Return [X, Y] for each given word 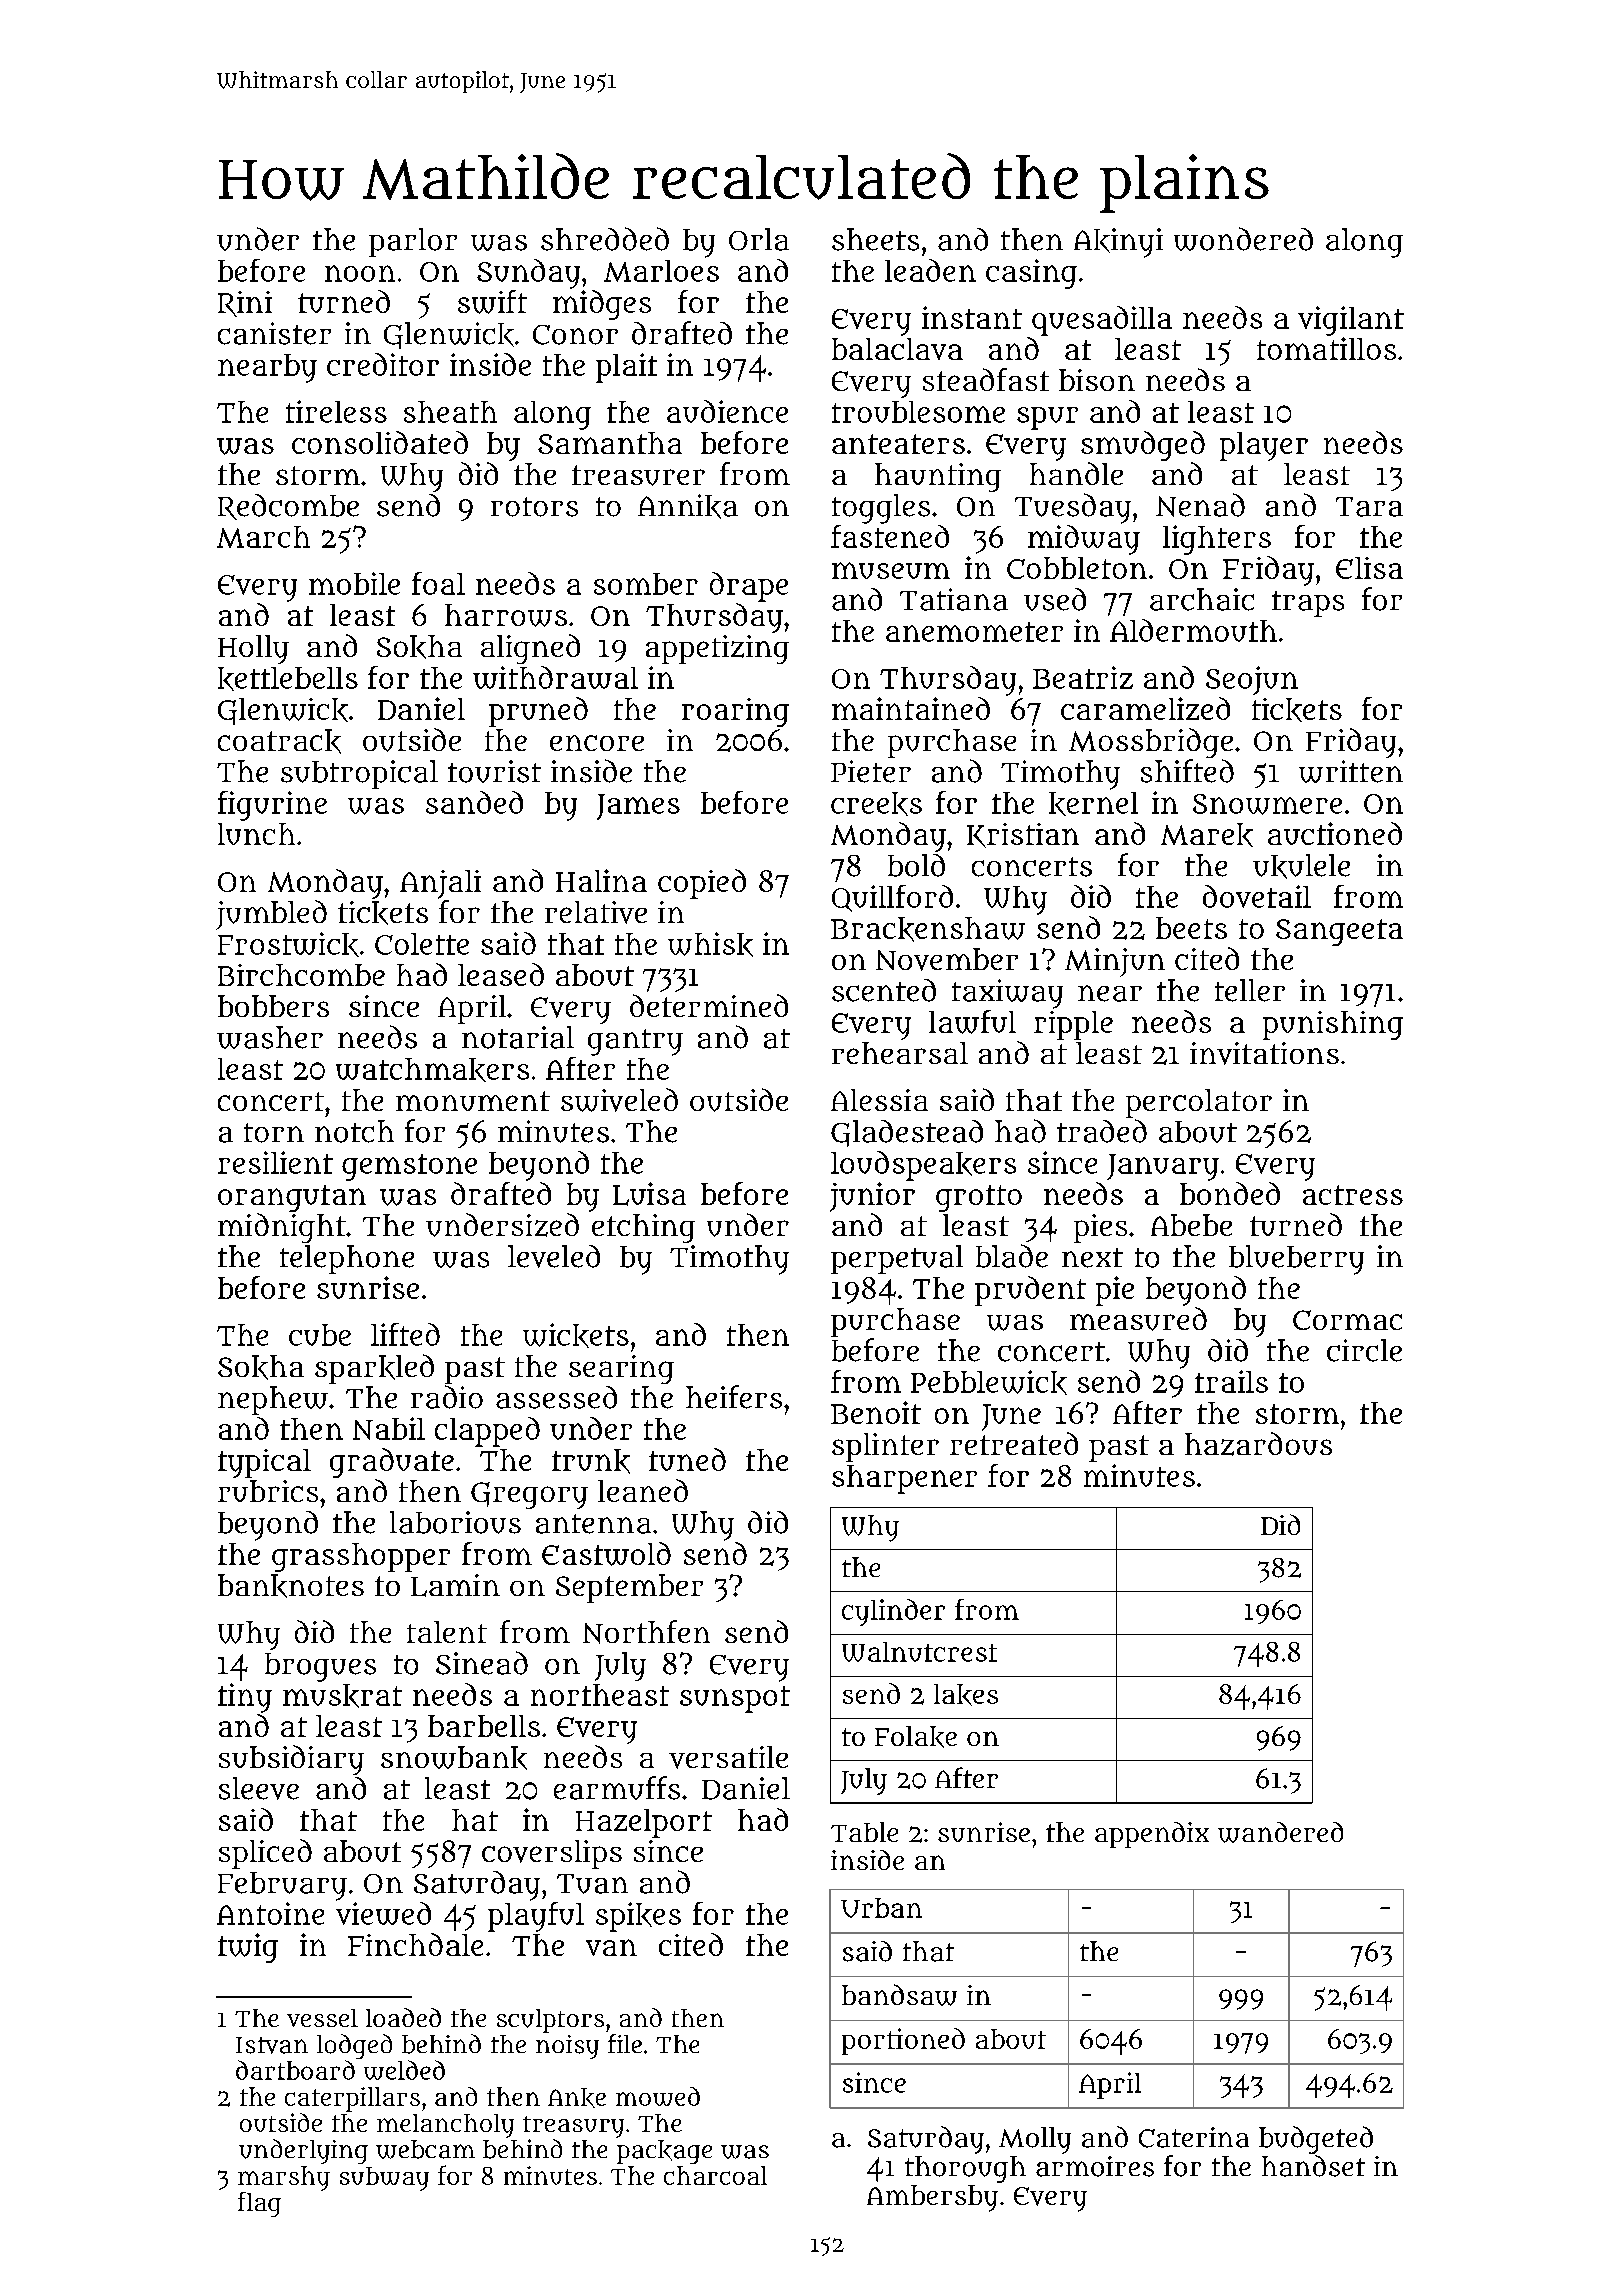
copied [702, 884]
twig [248, 1948]
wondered [1243, 239]
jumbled [271, 915]
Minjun [1115, 962]
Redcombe [288, 507]
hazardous [1258, 1444]
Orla [759, 239]
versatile [728, 1757]
